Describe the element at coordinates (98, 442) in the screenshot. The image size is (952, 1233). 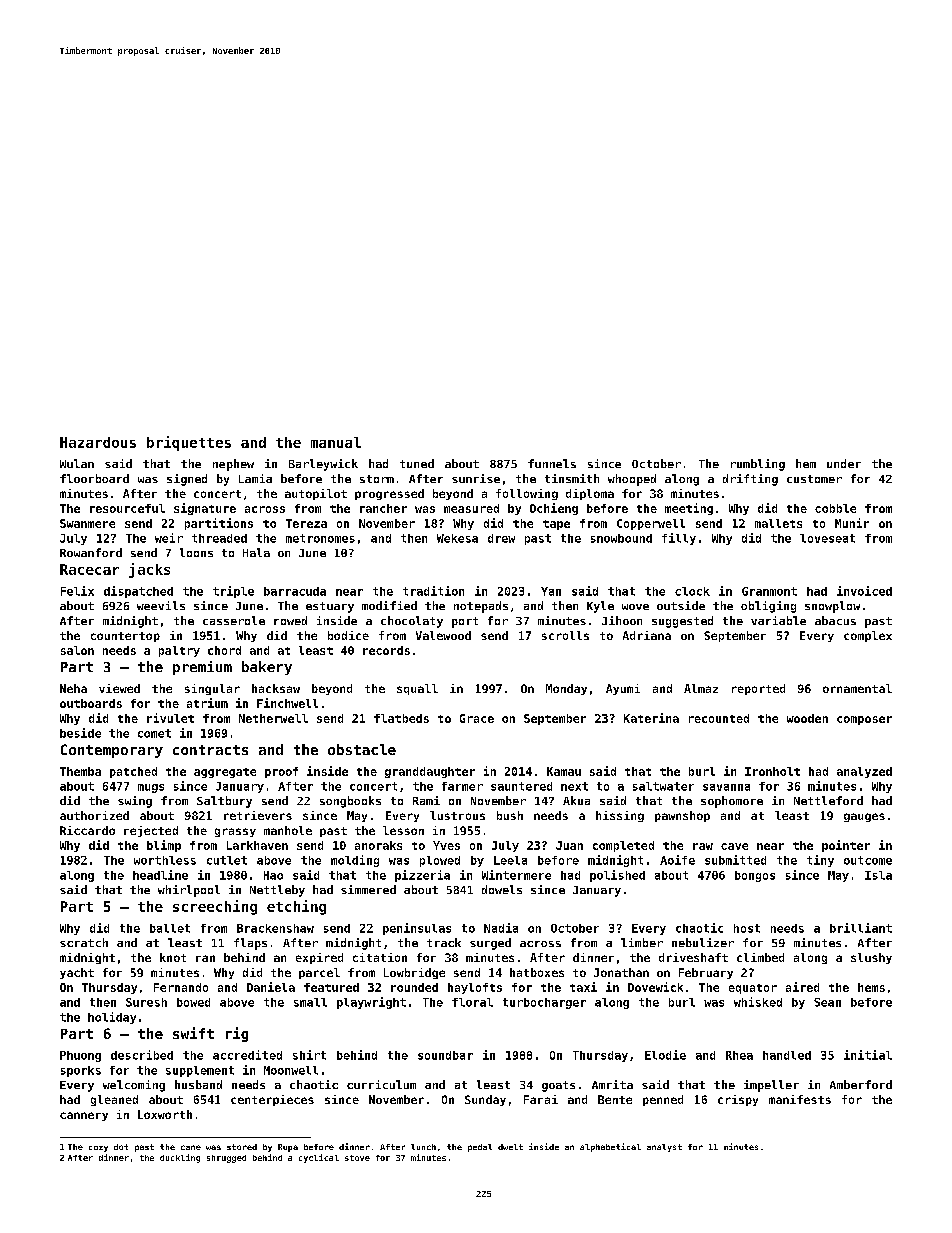
I see `Hazardous` at that location.
